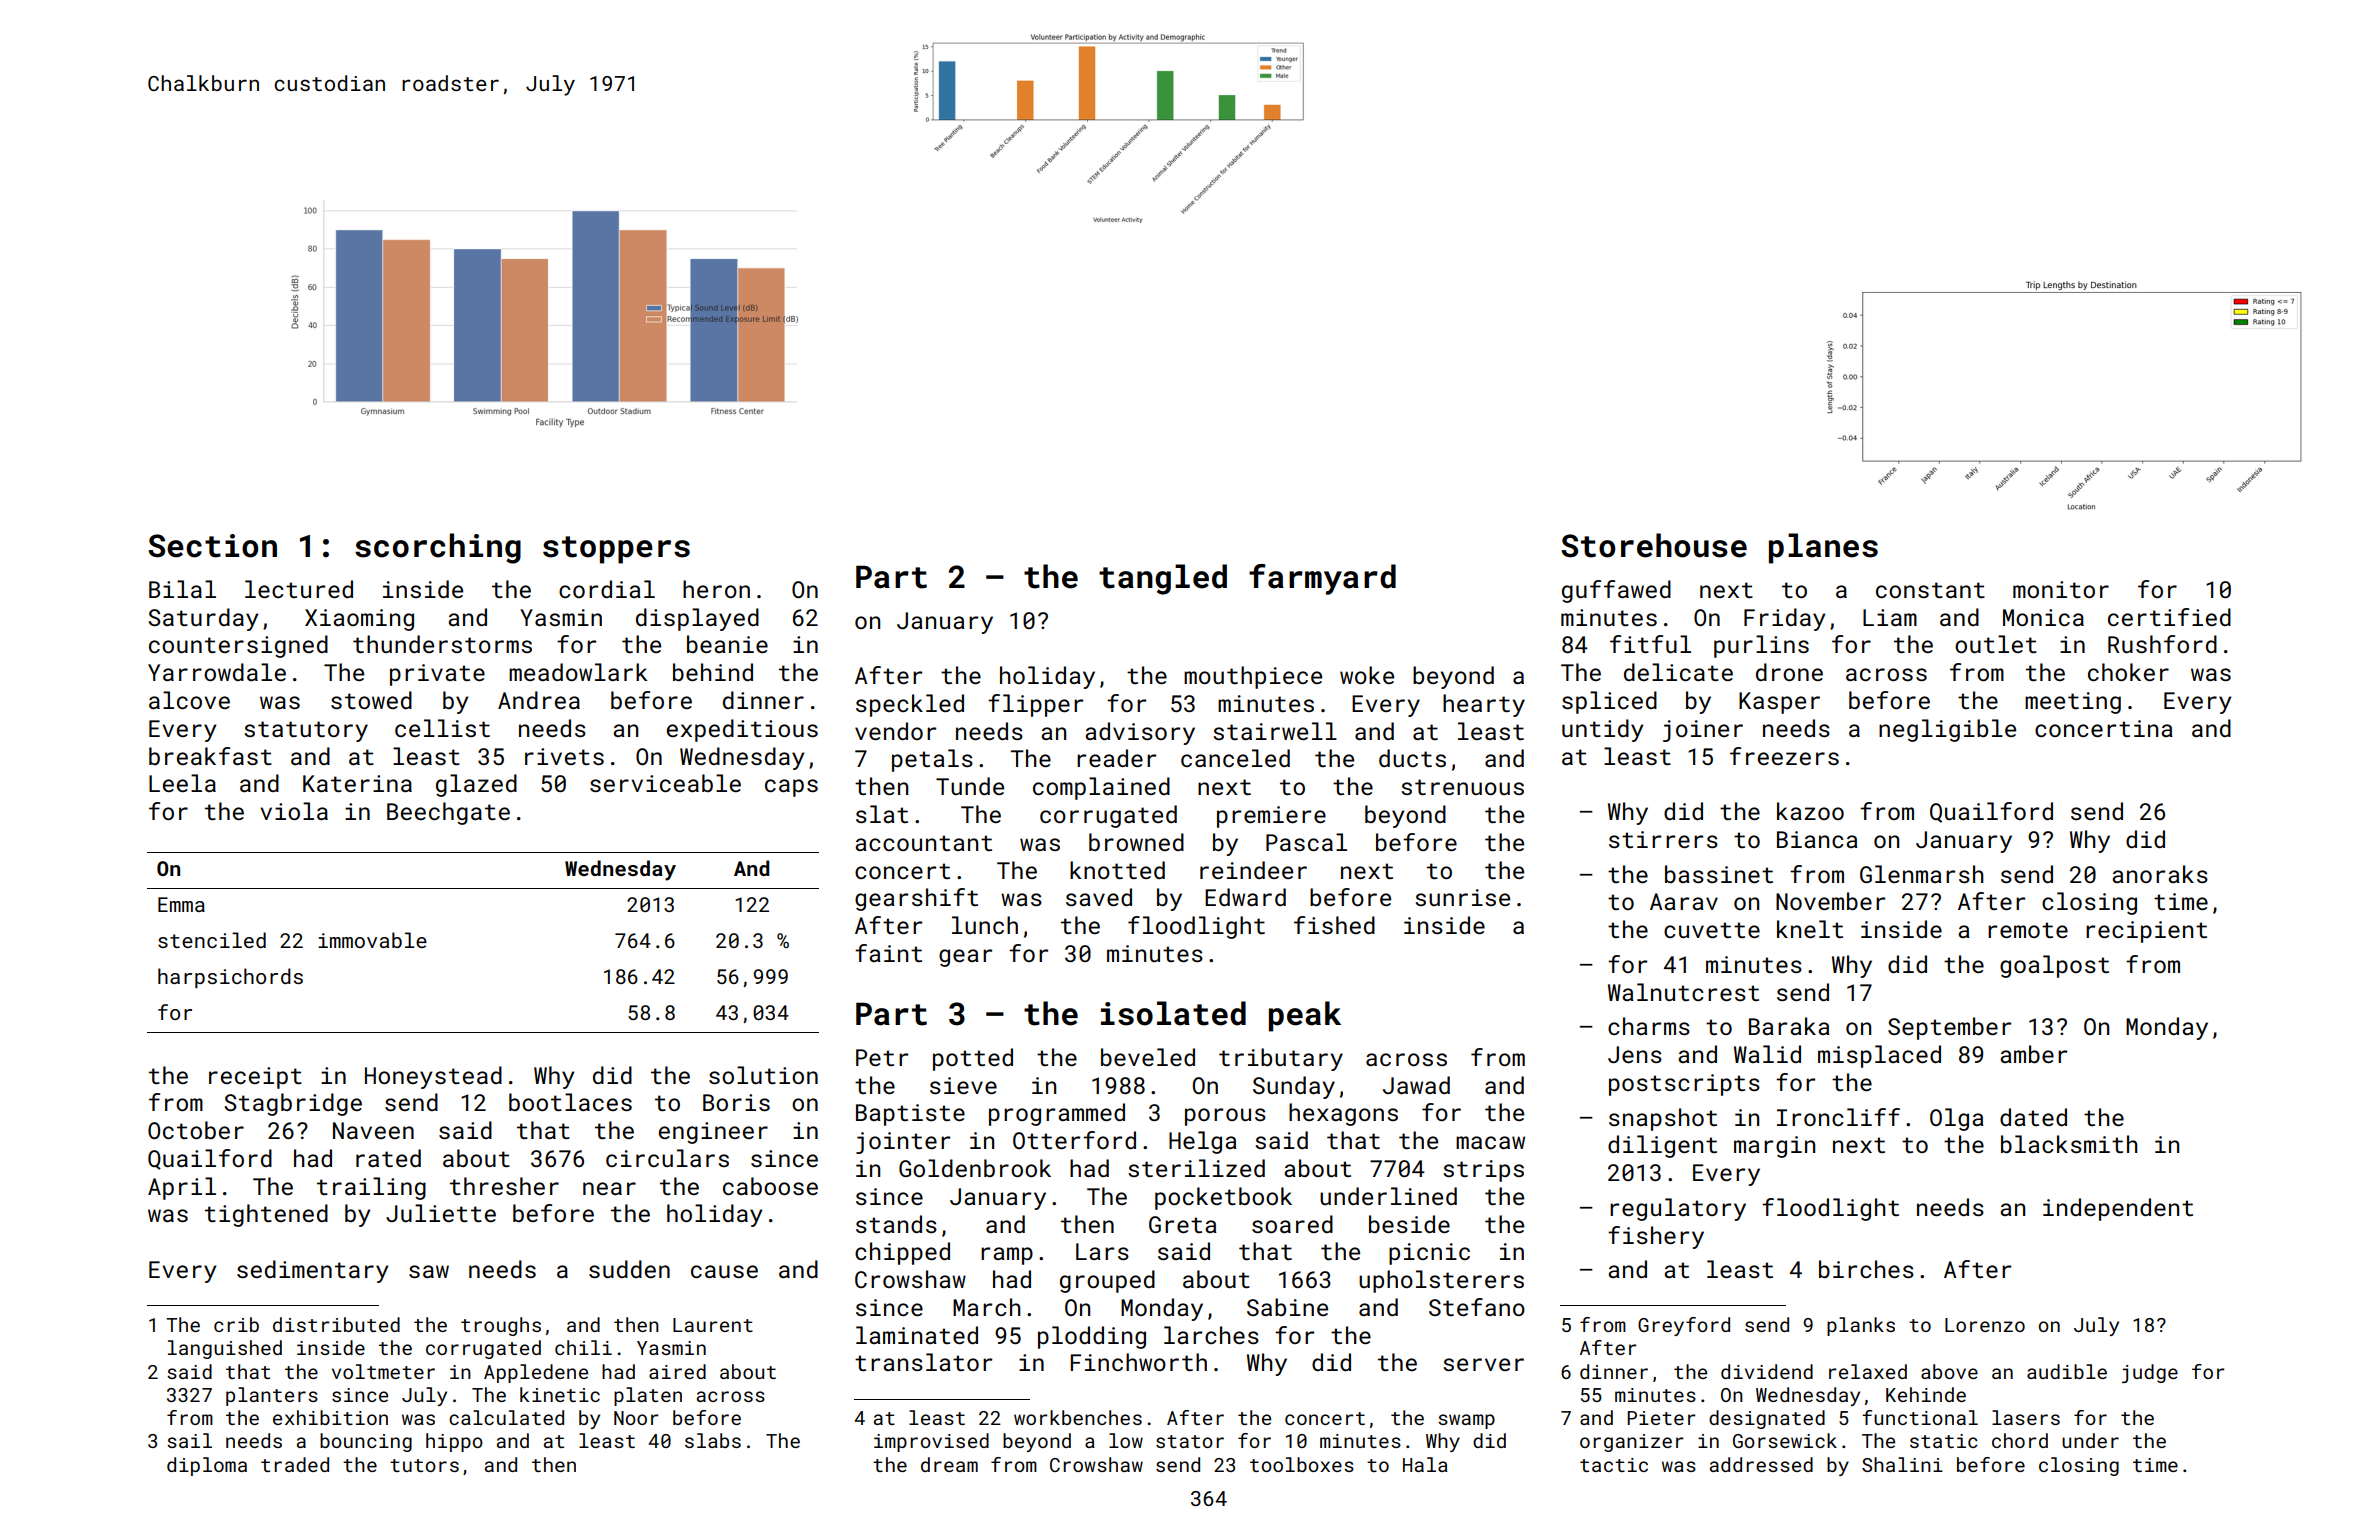 The height and width of the image is (1540, 2380). What do you see at coordinates (2146, 932) in the image?
I see `recipient` at bounding box center [2146, 932].
